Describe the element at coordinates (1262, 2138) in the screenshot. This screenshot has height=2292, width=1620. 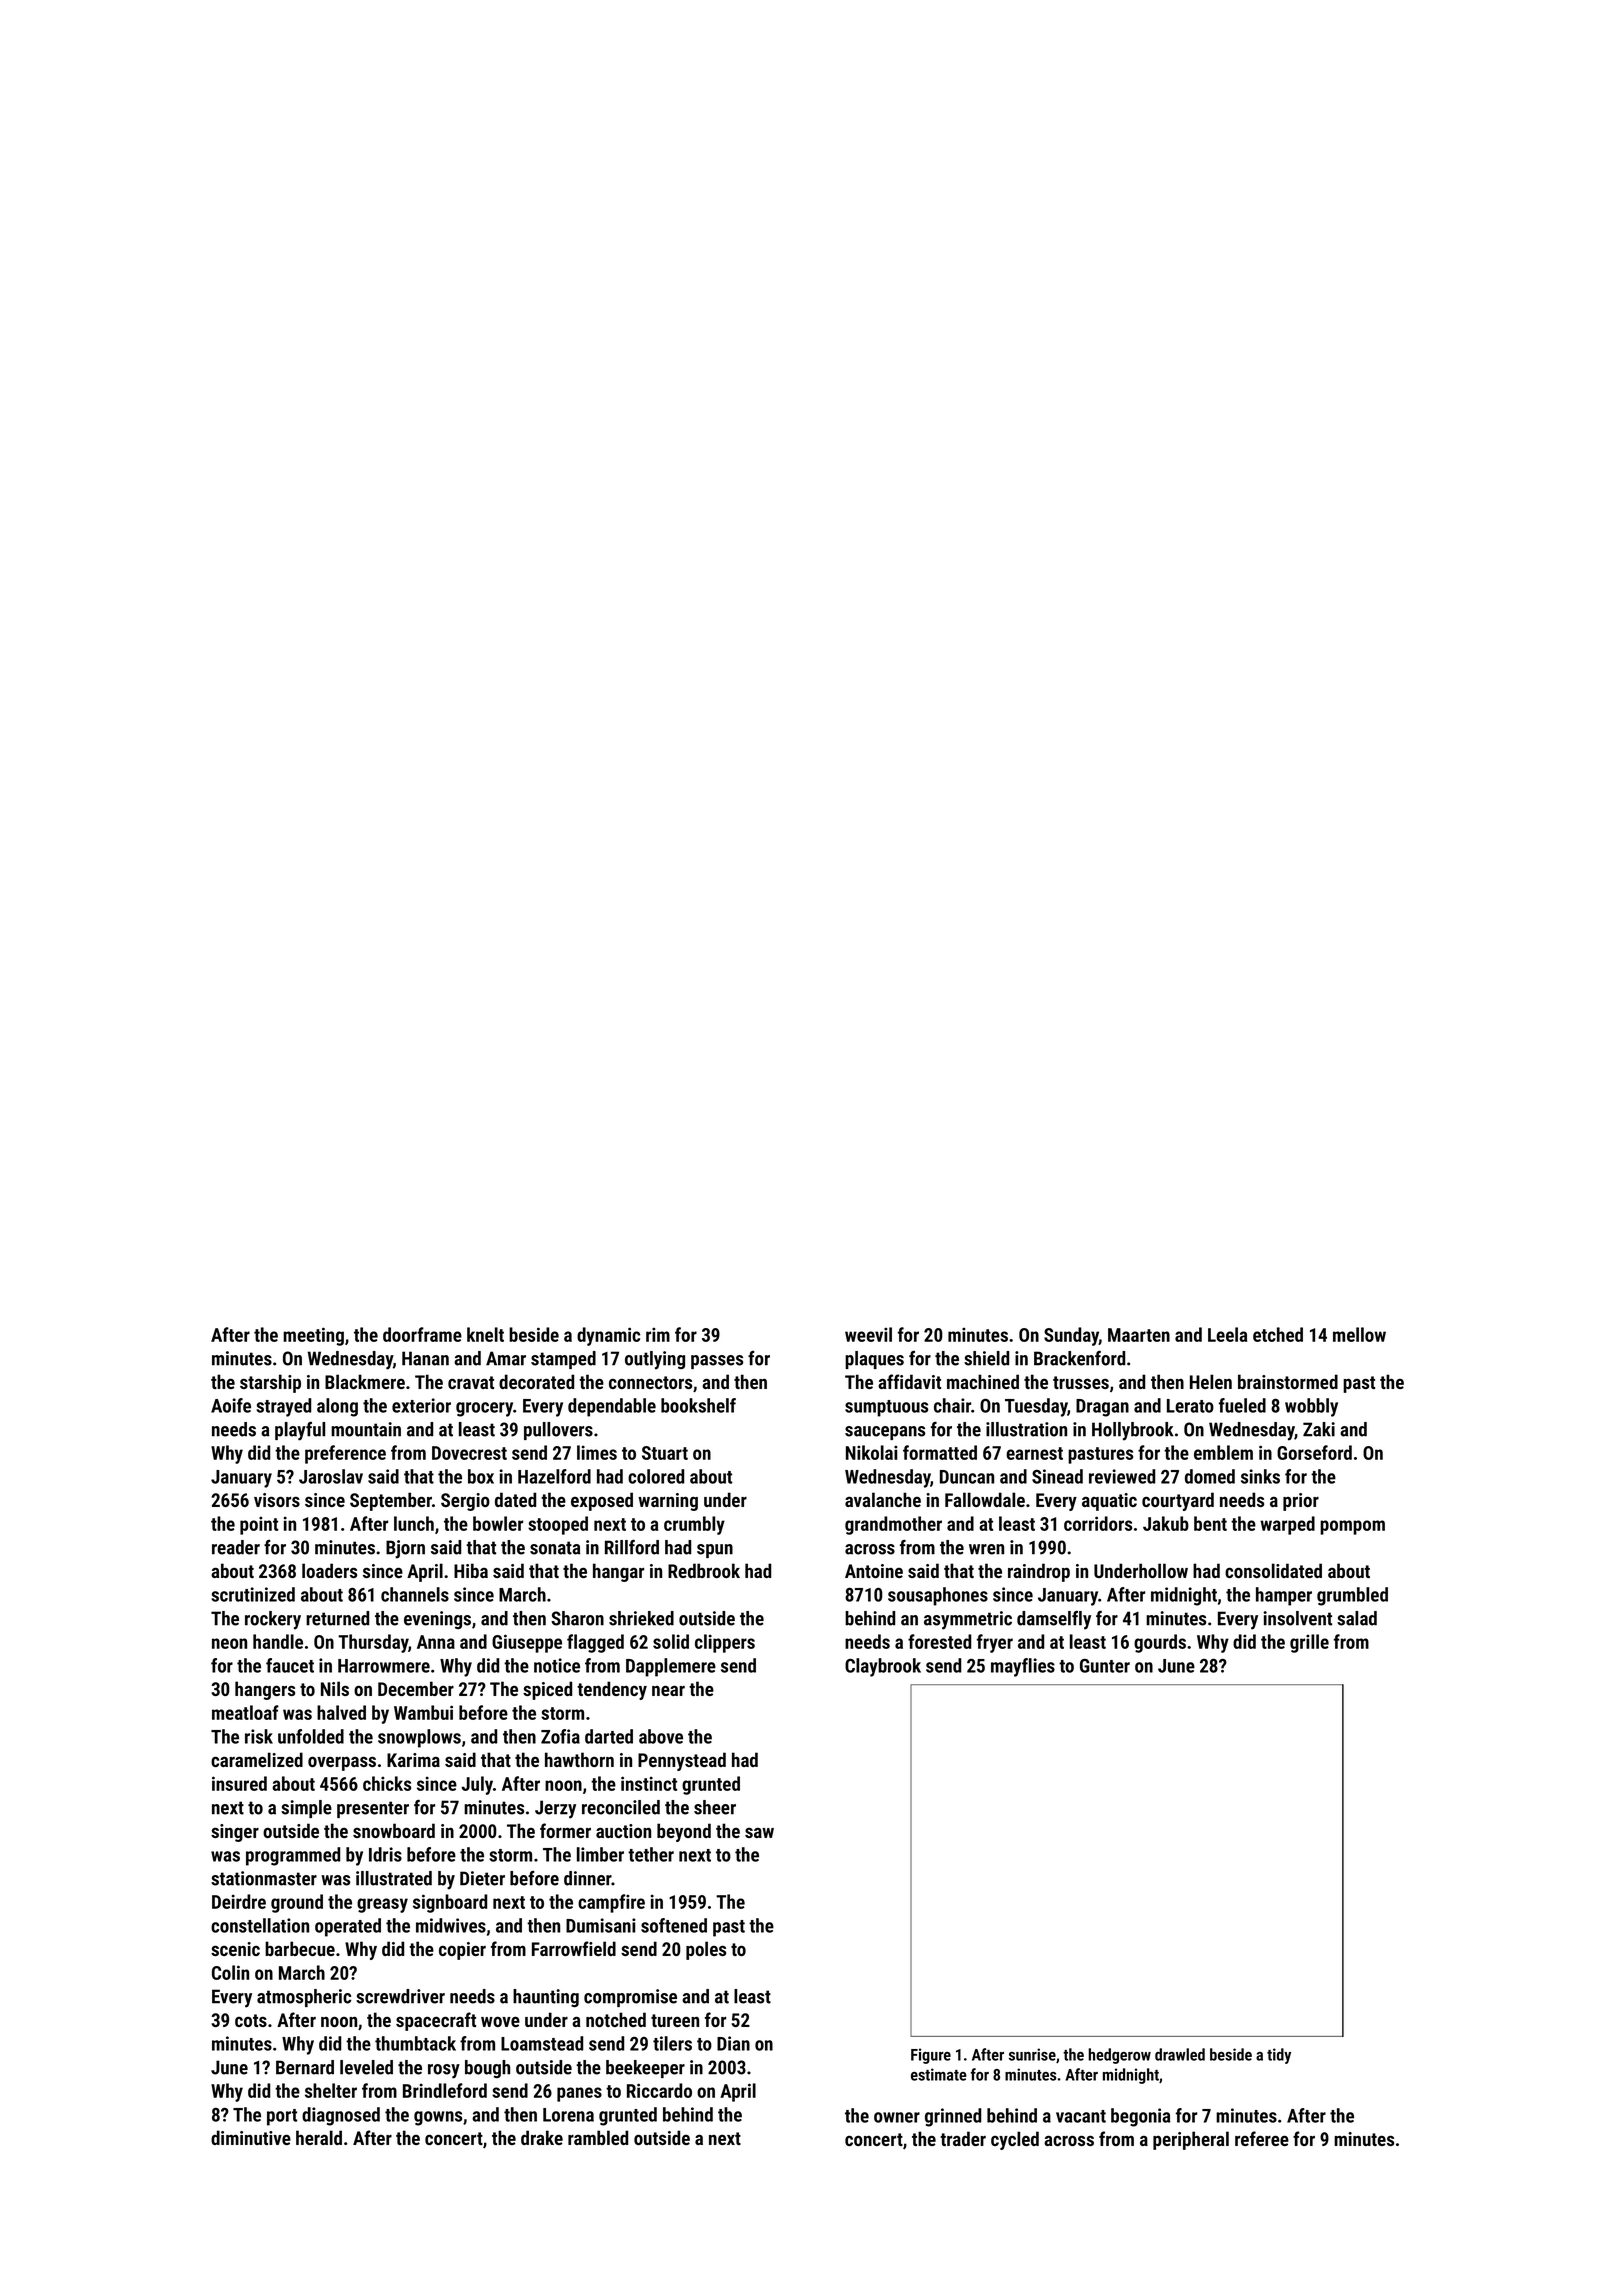
I see `referee` at that location.
